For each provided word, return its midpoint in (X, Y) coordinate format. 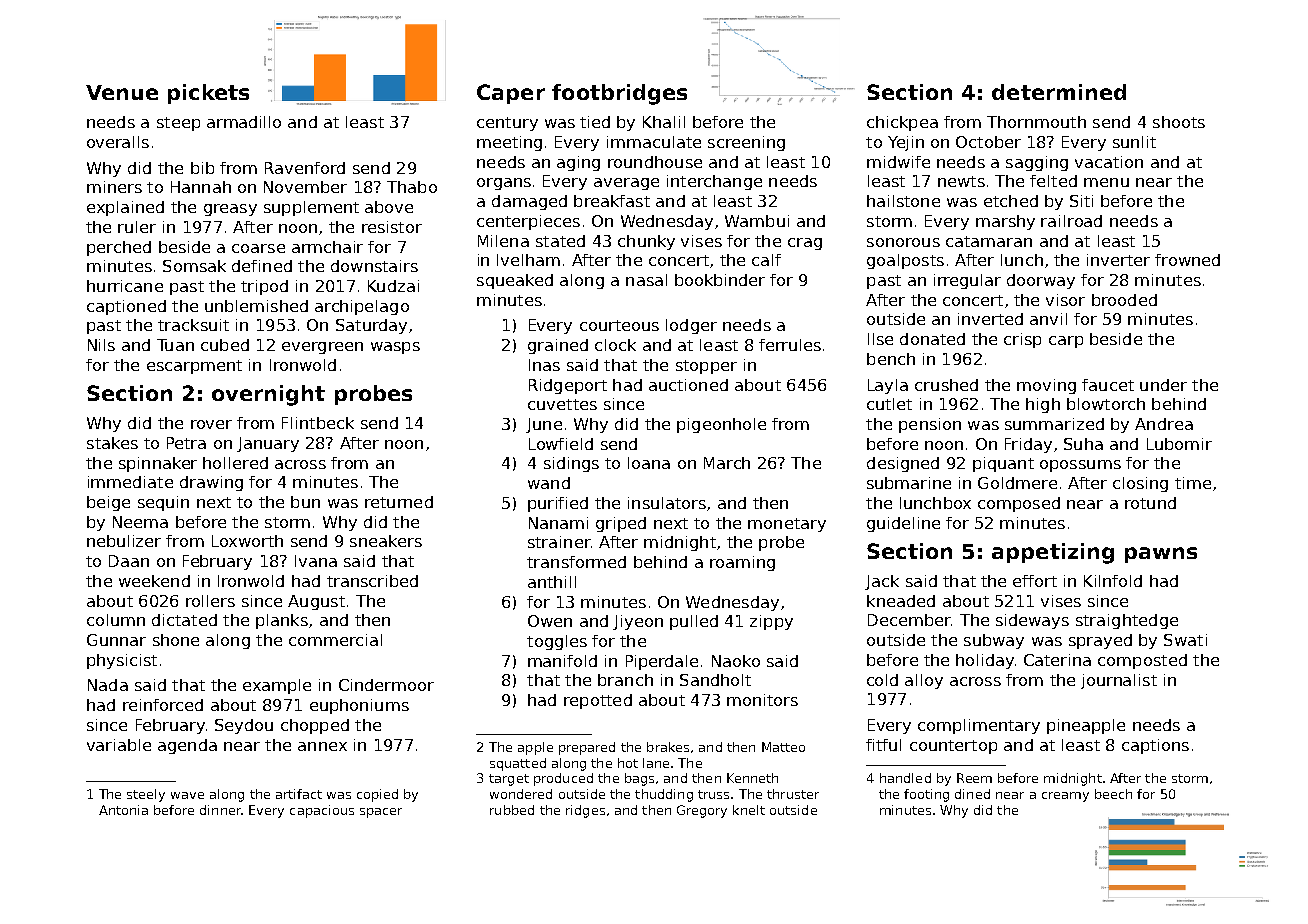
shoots (1179, 122)
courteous (619, 325)
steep (178, 124)
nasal (646, 280)
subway (994, 641)
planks (282, 621)
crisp (1022, 340)
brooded (1124, 300)
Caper (511, 94)
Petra (186, 443)
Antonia (123, 810)
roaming (742, 563)
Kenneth (752, 778)
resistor (392, 227)
